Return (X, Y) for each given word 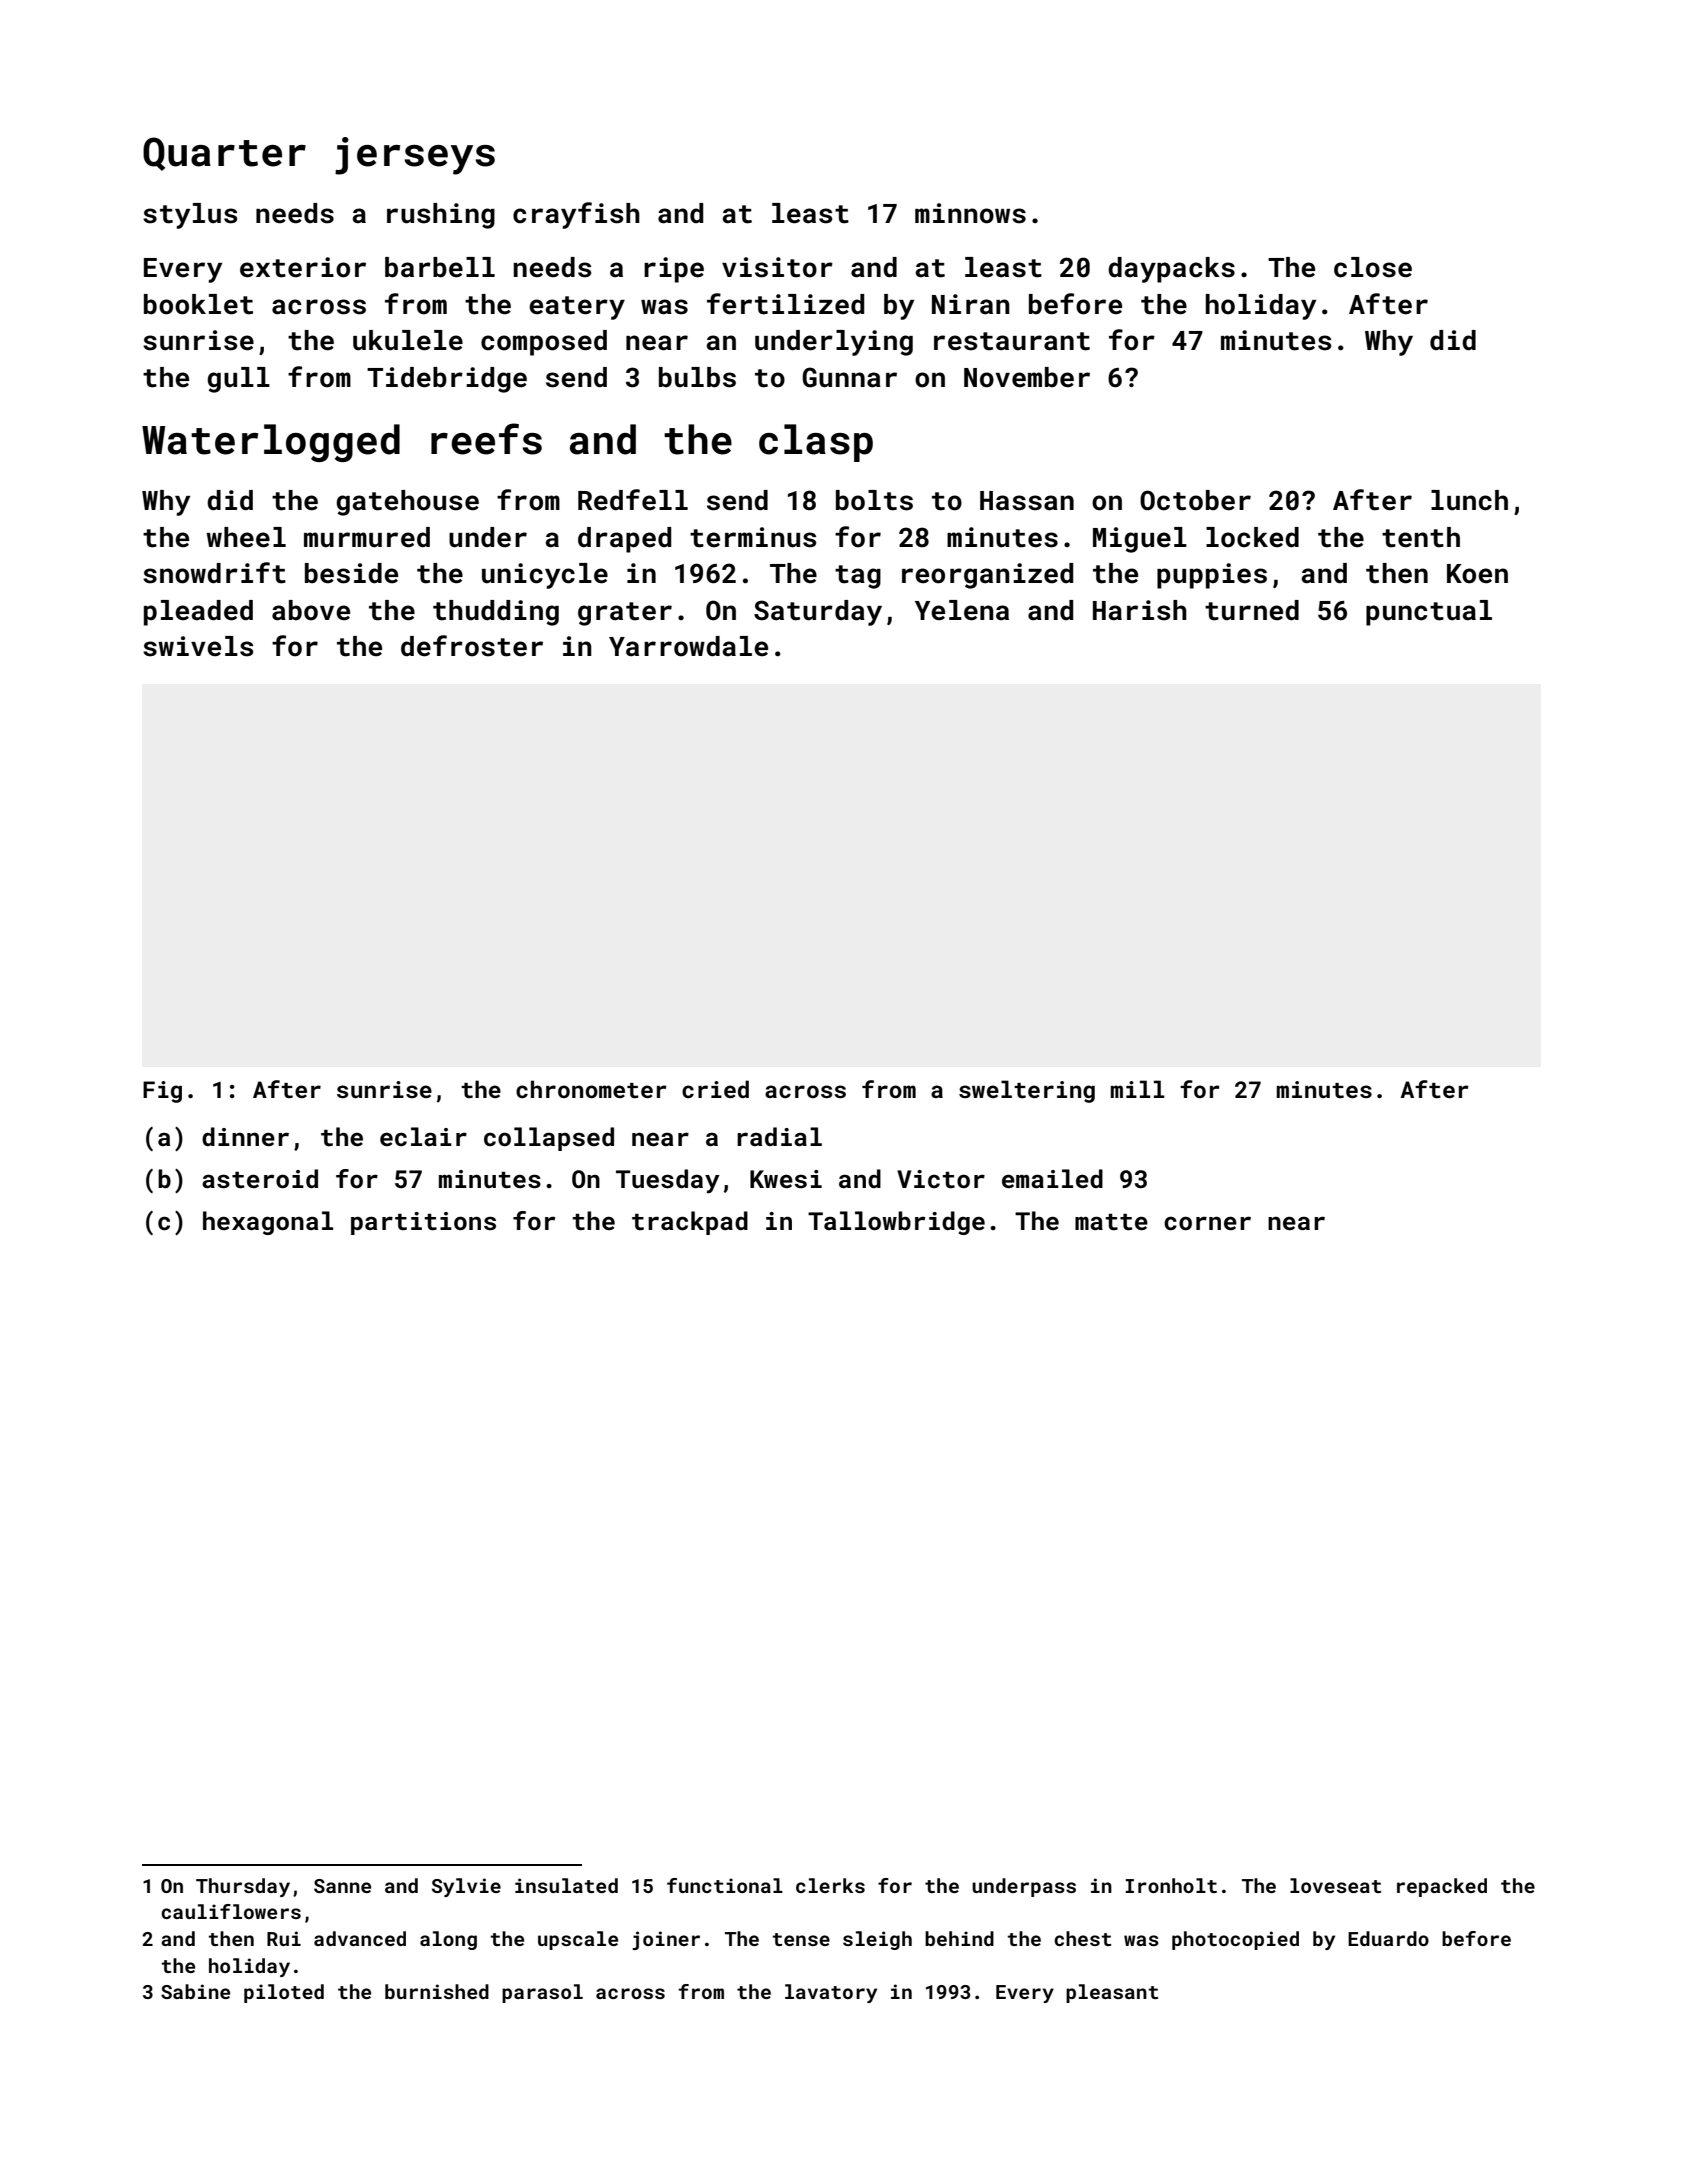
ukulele (408, 340)
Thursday (243, 1887)
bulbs (697, 377)
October (1195, 500)
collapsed (549, 1139)
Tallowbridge (896, 1223)
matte (1111, 1222)
